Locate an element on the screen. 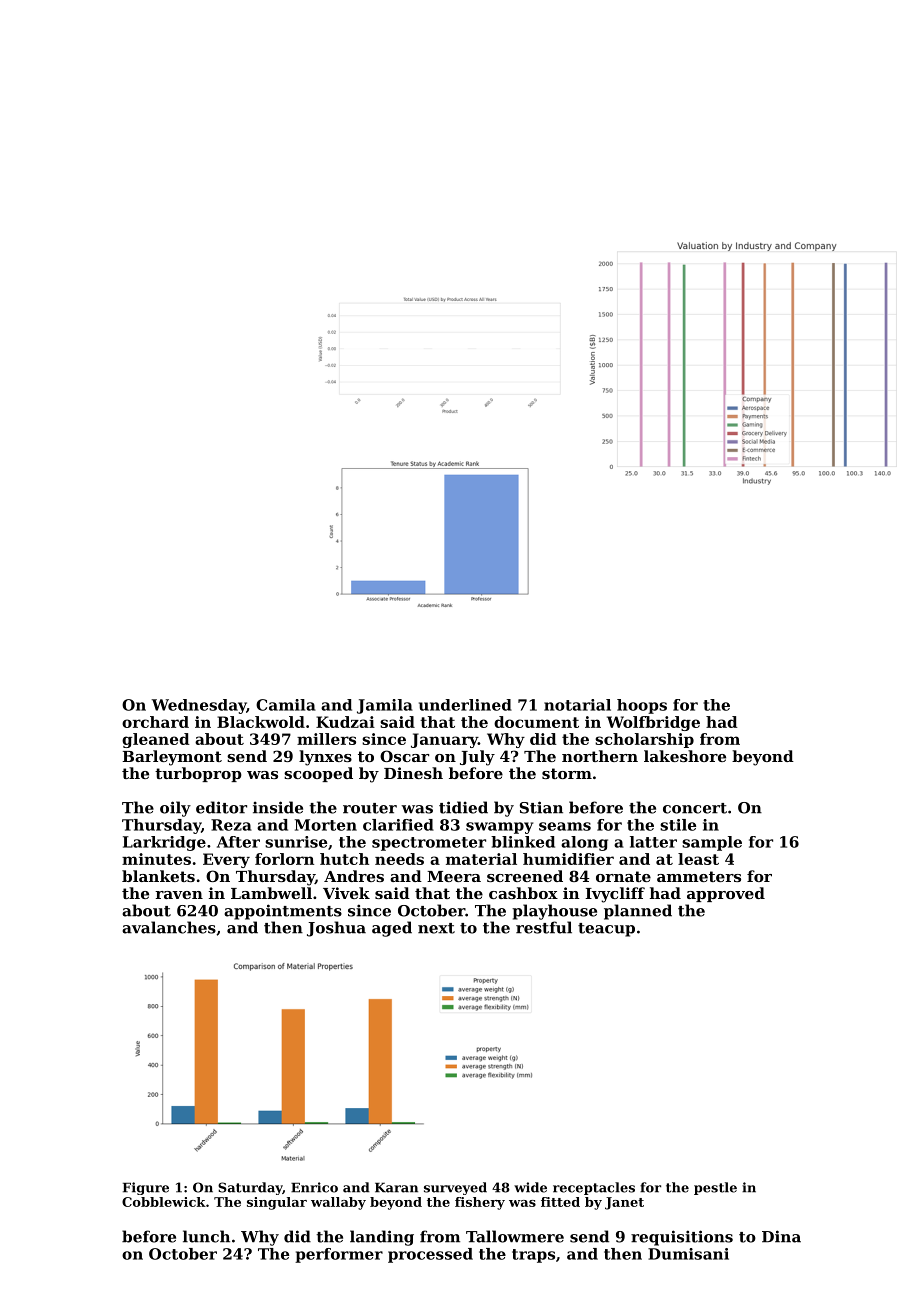 The height and width of the screenshot is (1314, 924). avalanches is located at coordinates (169, 927).
